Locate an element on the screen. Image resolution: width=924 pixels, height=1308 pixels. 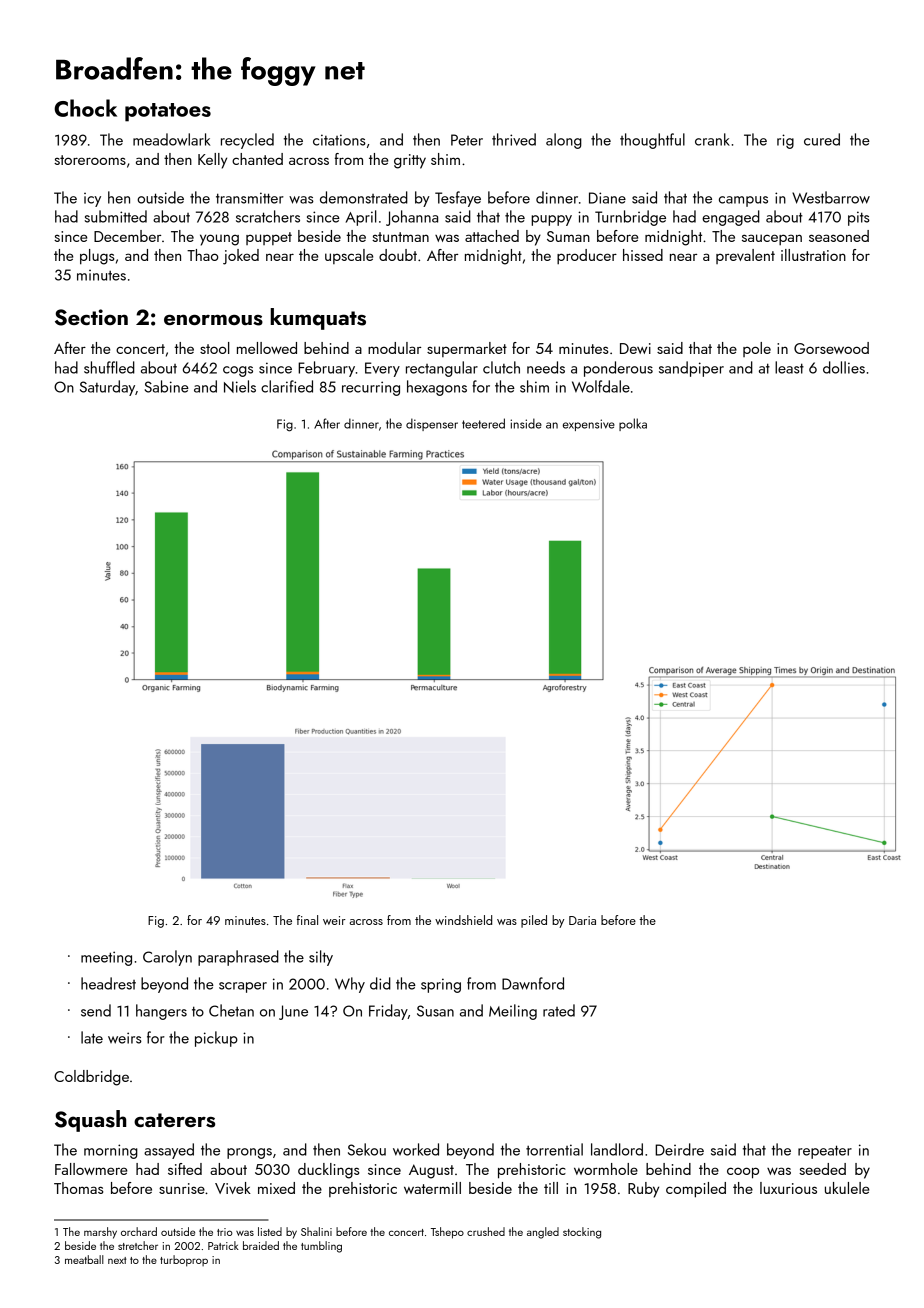
crushed is located at coordinates (486, 1231).
